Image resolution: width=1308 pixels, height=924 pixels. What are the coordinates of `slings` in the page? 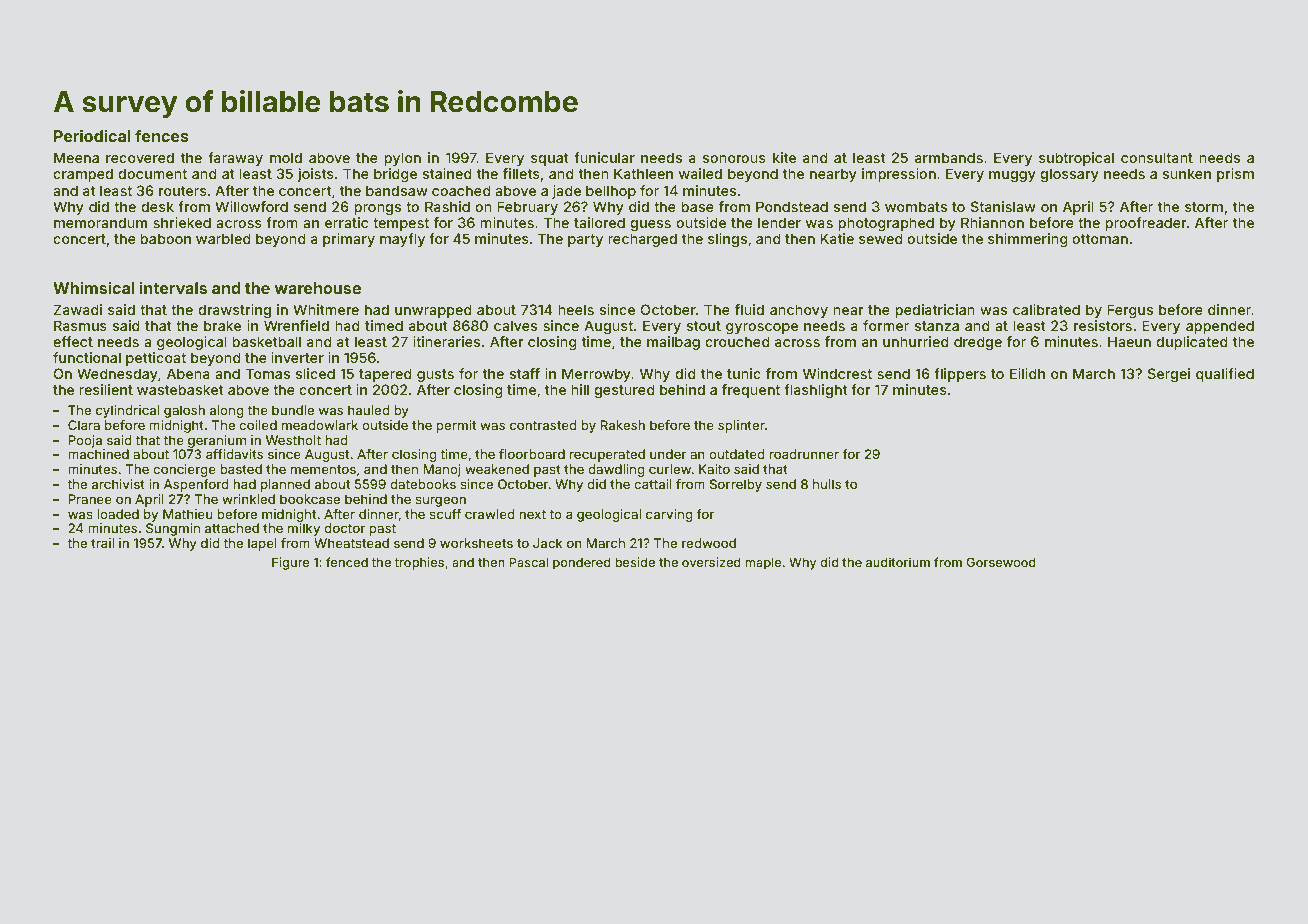 It's located at (727, 240).
